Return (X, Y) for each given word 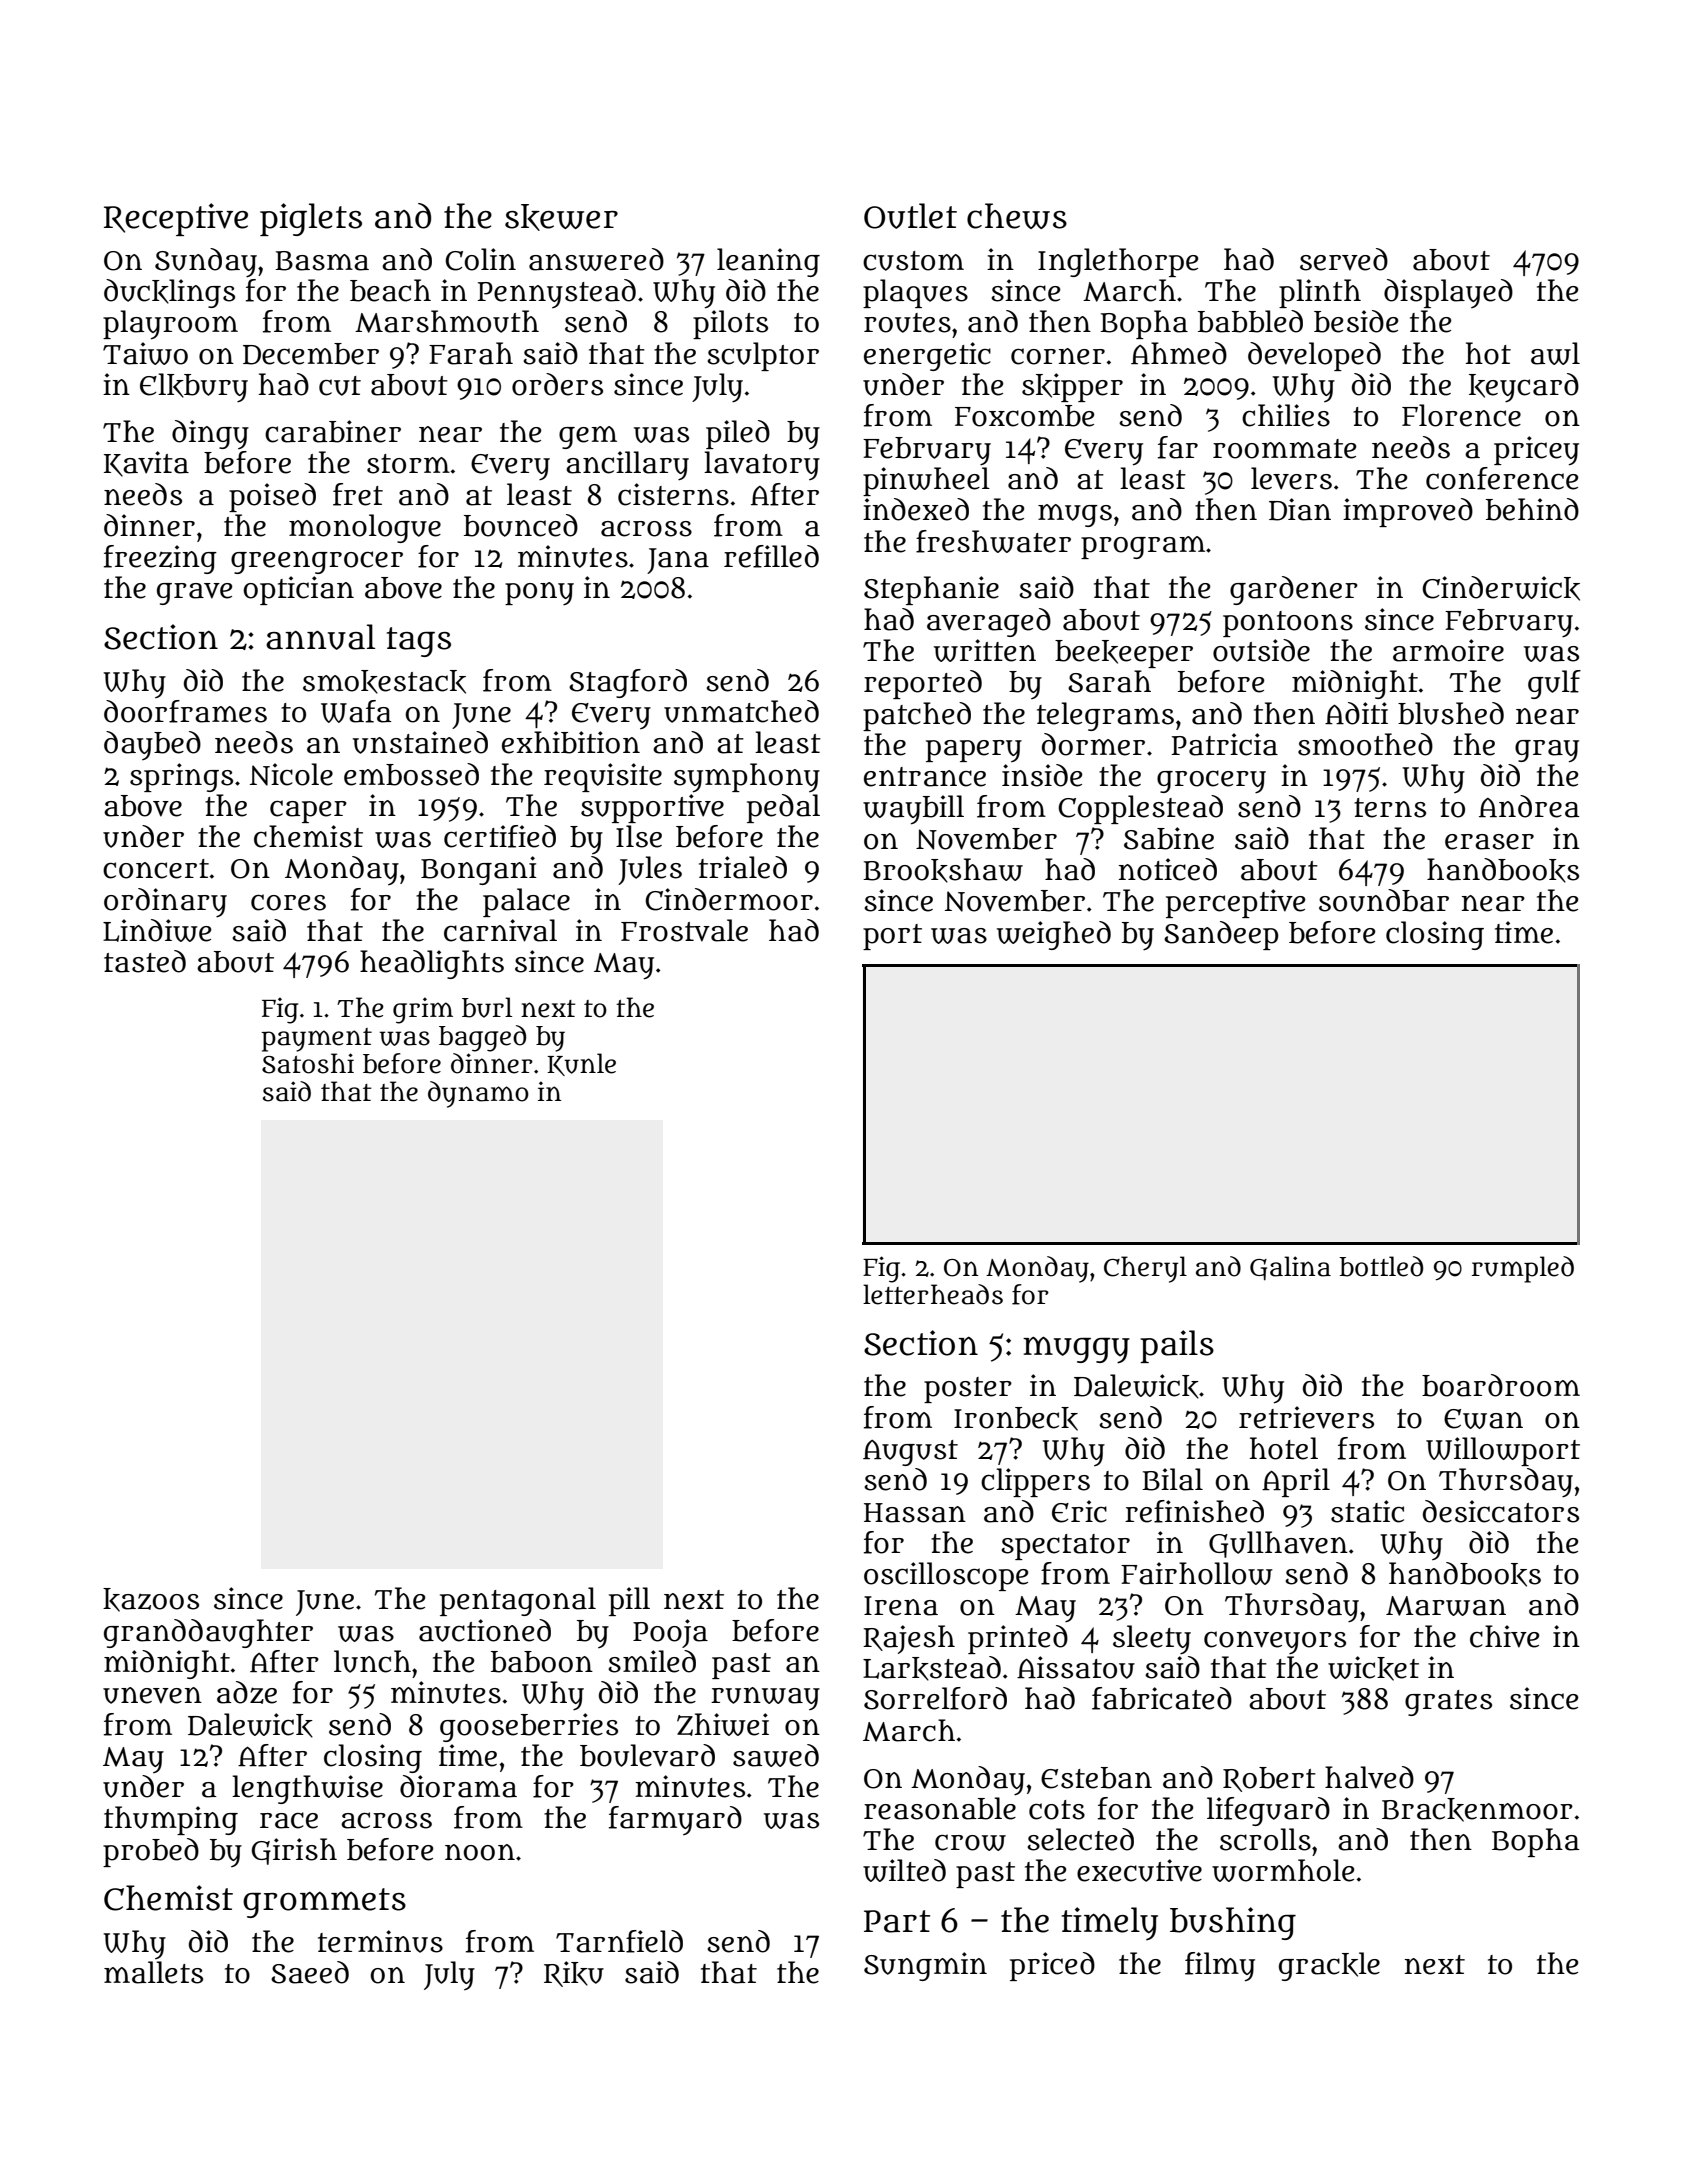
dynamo (478, 1094)
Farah (471, 353)
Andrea (1529, 806)
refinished (1194, 1511)
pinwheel (926, 481)
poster (968, 1390)
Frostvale (684, 930)
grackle (1329, 1966)
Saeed (310, 1972)
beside (1356, 321)
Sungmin (925, 1966)
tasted (145, 961)
